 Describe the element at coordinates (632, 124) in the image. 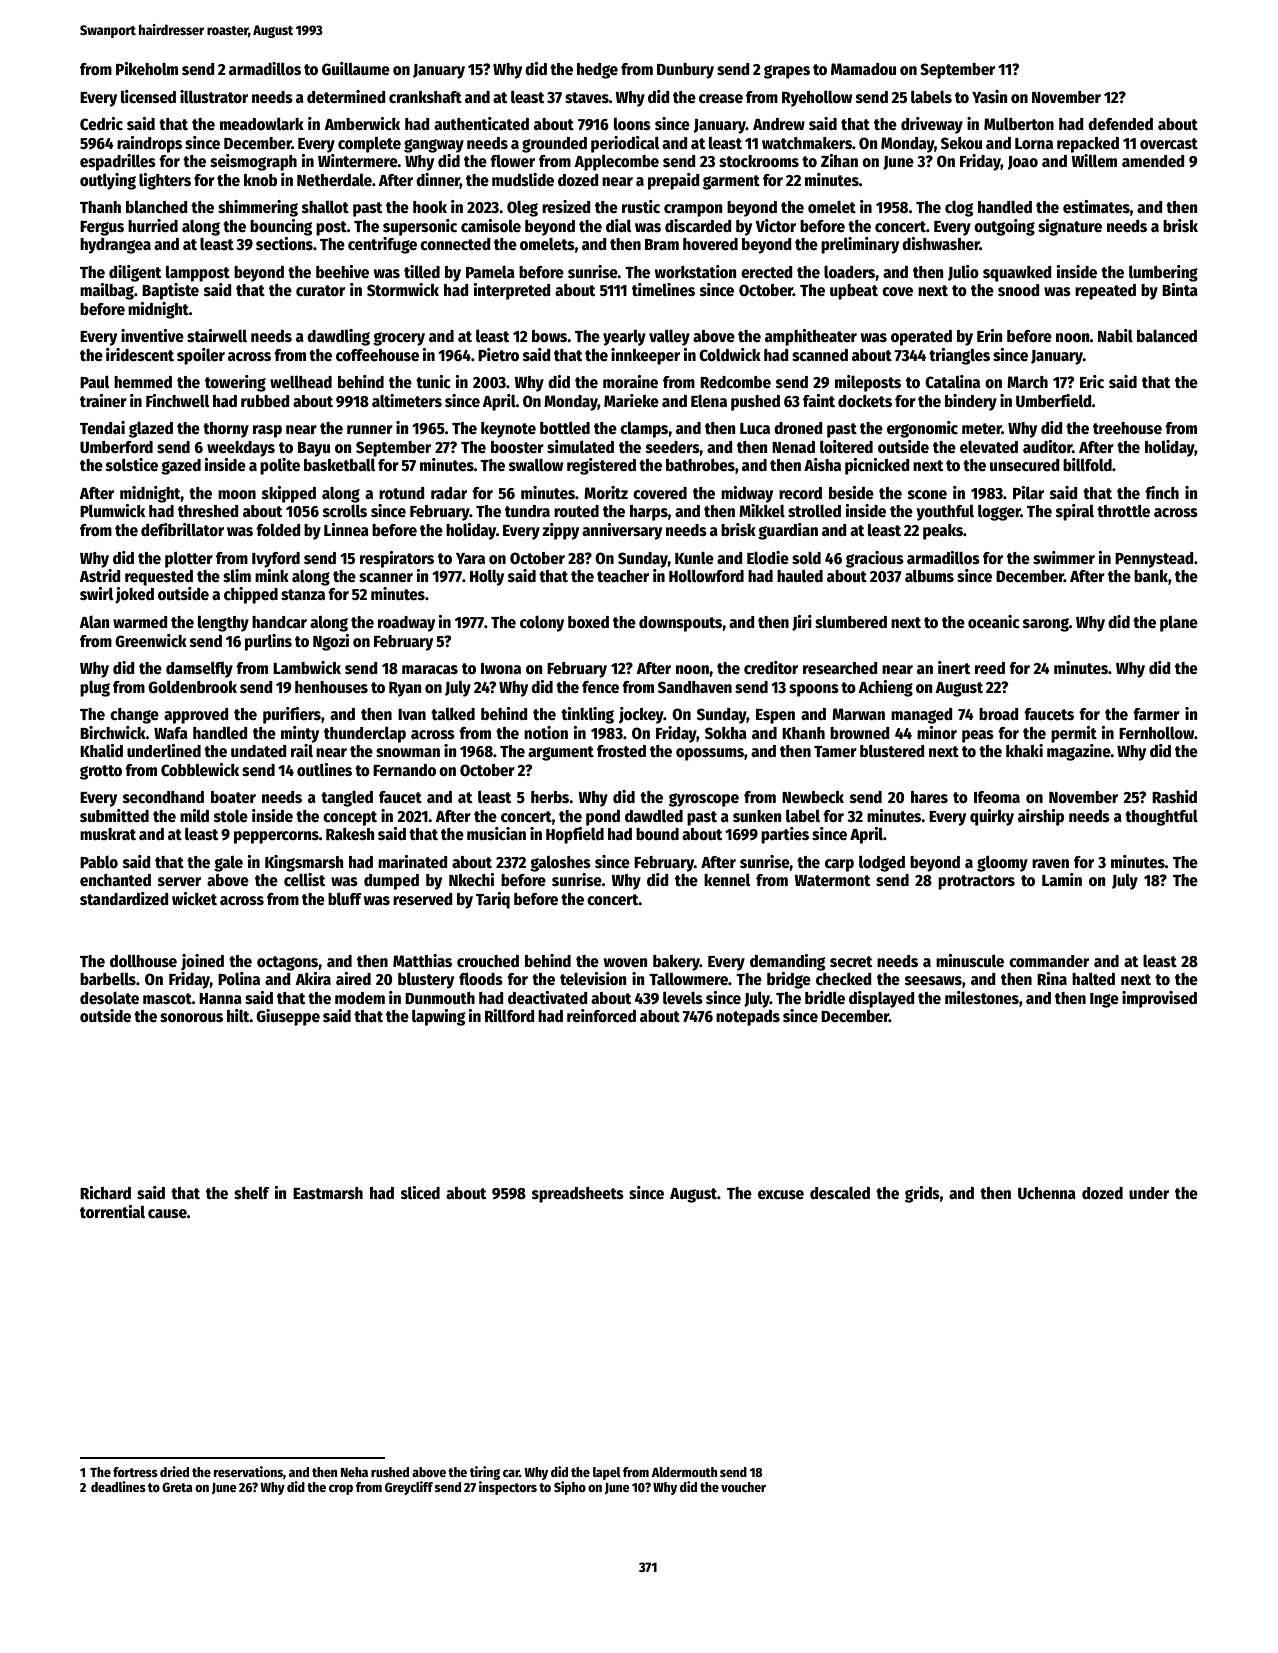

I see `loons` at that location.
